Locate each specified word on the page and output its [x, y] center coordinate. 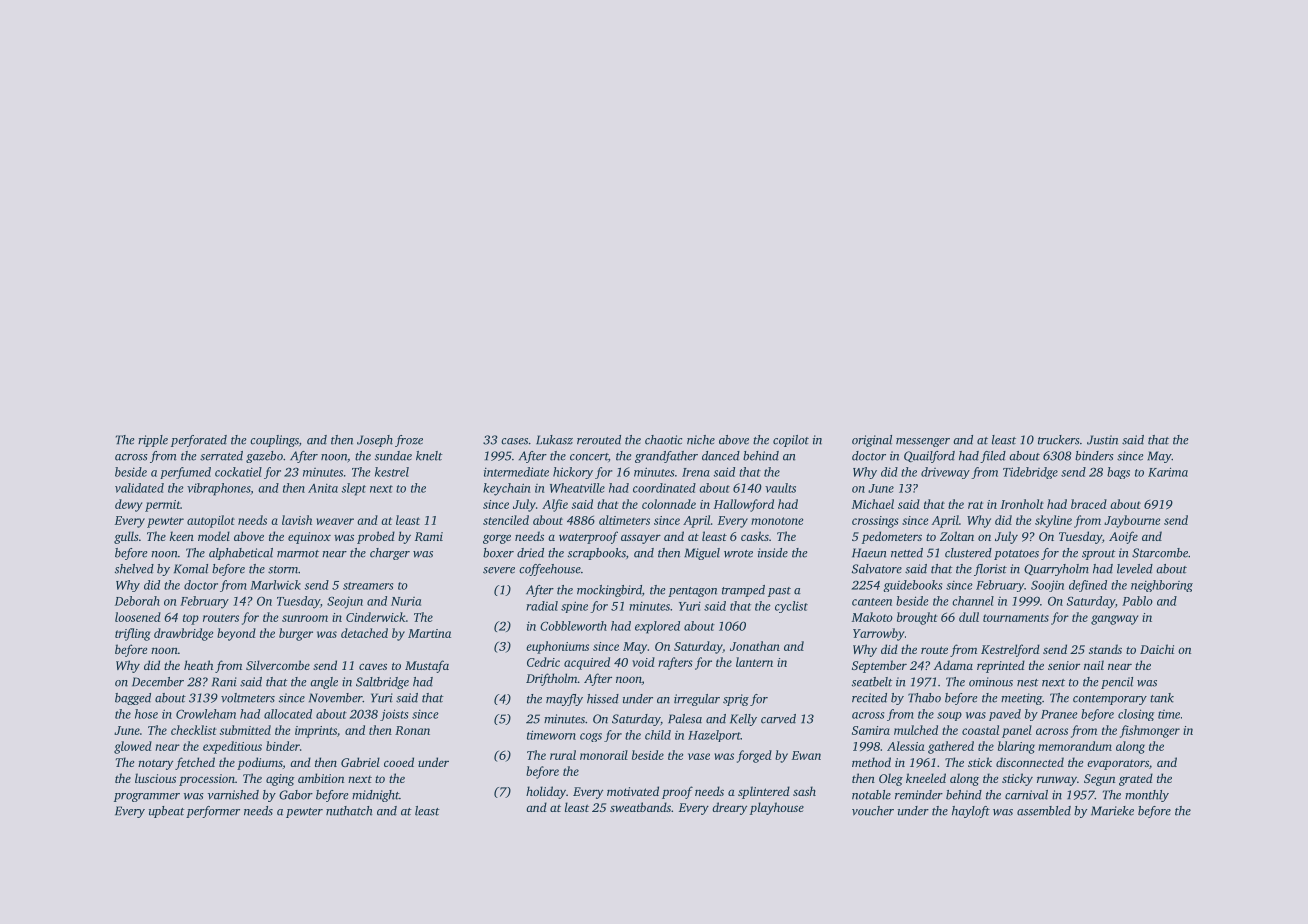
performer [213, 812]
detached [364, 633]
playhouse [777, 808]
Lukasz [554, 440]
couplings [274, 441]
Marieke [1112, 811]
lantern [754, 662]
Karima [1168, 472]
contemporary [1110, 700]
